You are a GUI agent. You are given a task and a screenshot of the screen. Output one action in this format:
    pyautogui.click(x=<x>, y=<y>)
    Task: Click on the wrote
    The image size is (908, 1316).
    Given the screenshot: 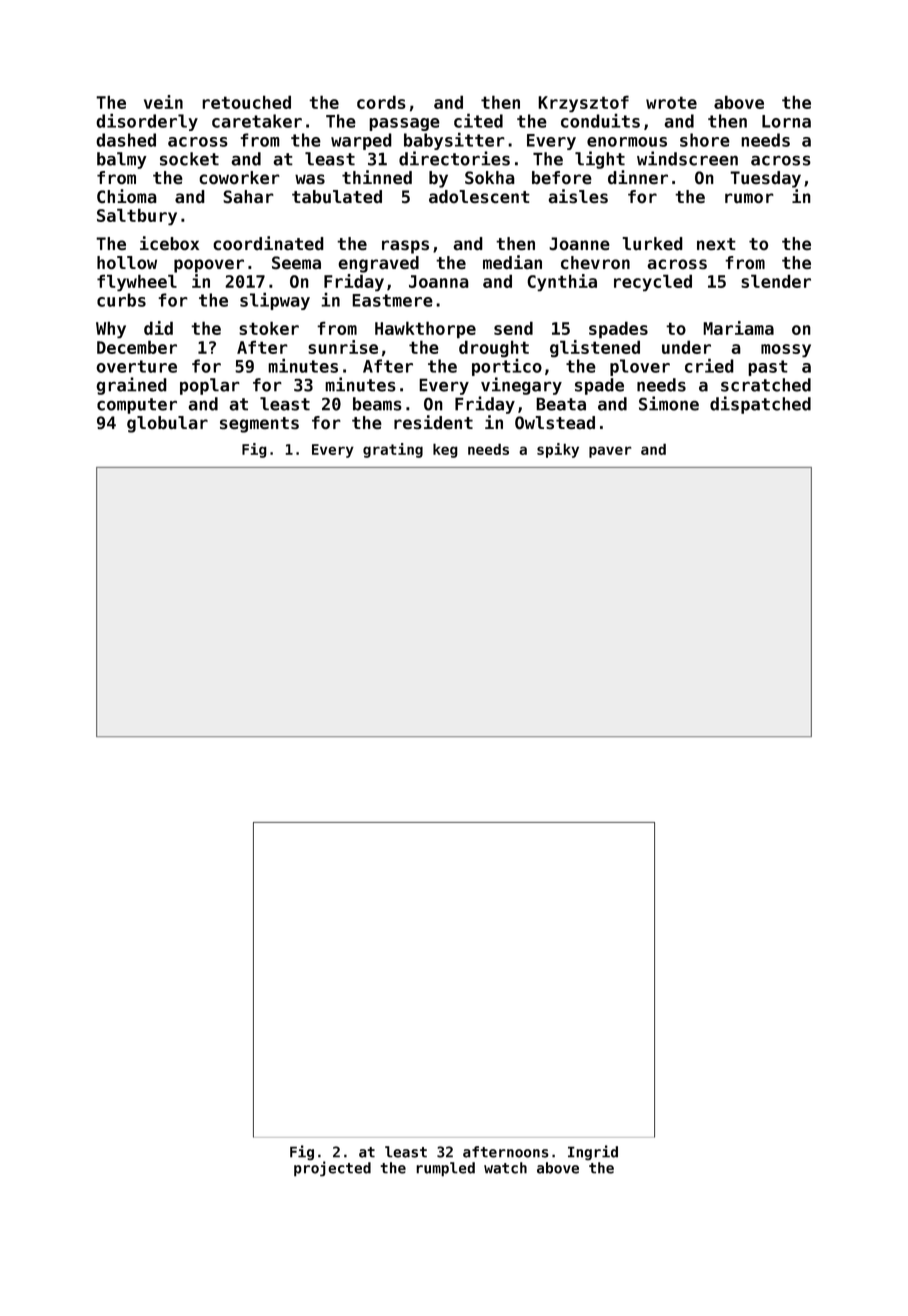 What is the action you would take?
    pyautogui.click(x=671, y=102)
